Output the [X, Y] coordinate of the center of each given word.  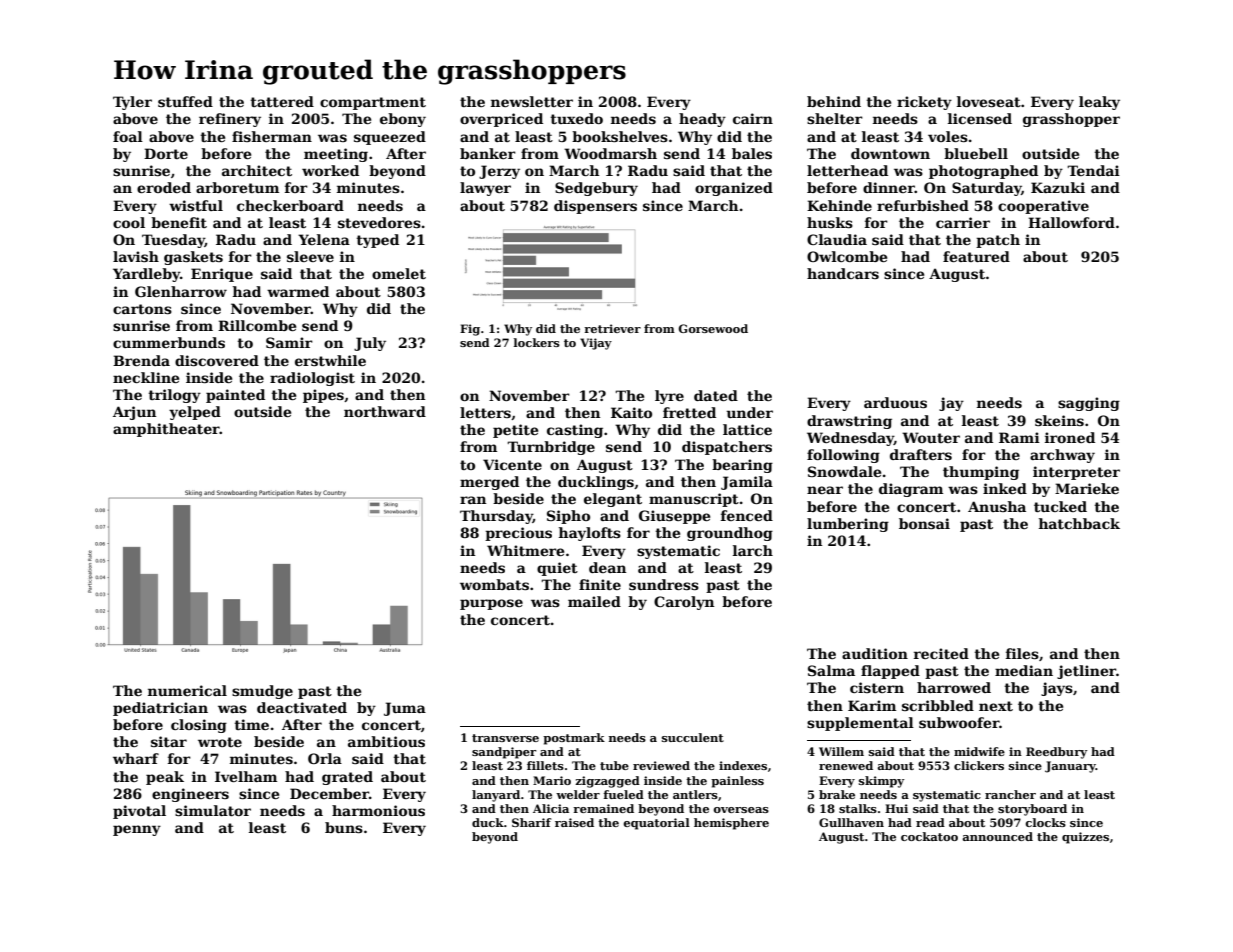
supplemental [860, 724]
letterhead [847, 170]
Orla [325, 758]
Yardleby [146, 275]
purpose [491, 604]
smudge [262, 692]
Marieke [1087, 488]
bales [752, 153]
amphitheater [166, 430]
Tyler [132, 103]
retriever [612, 328]
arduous [895, 402]
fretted [689, 412]
